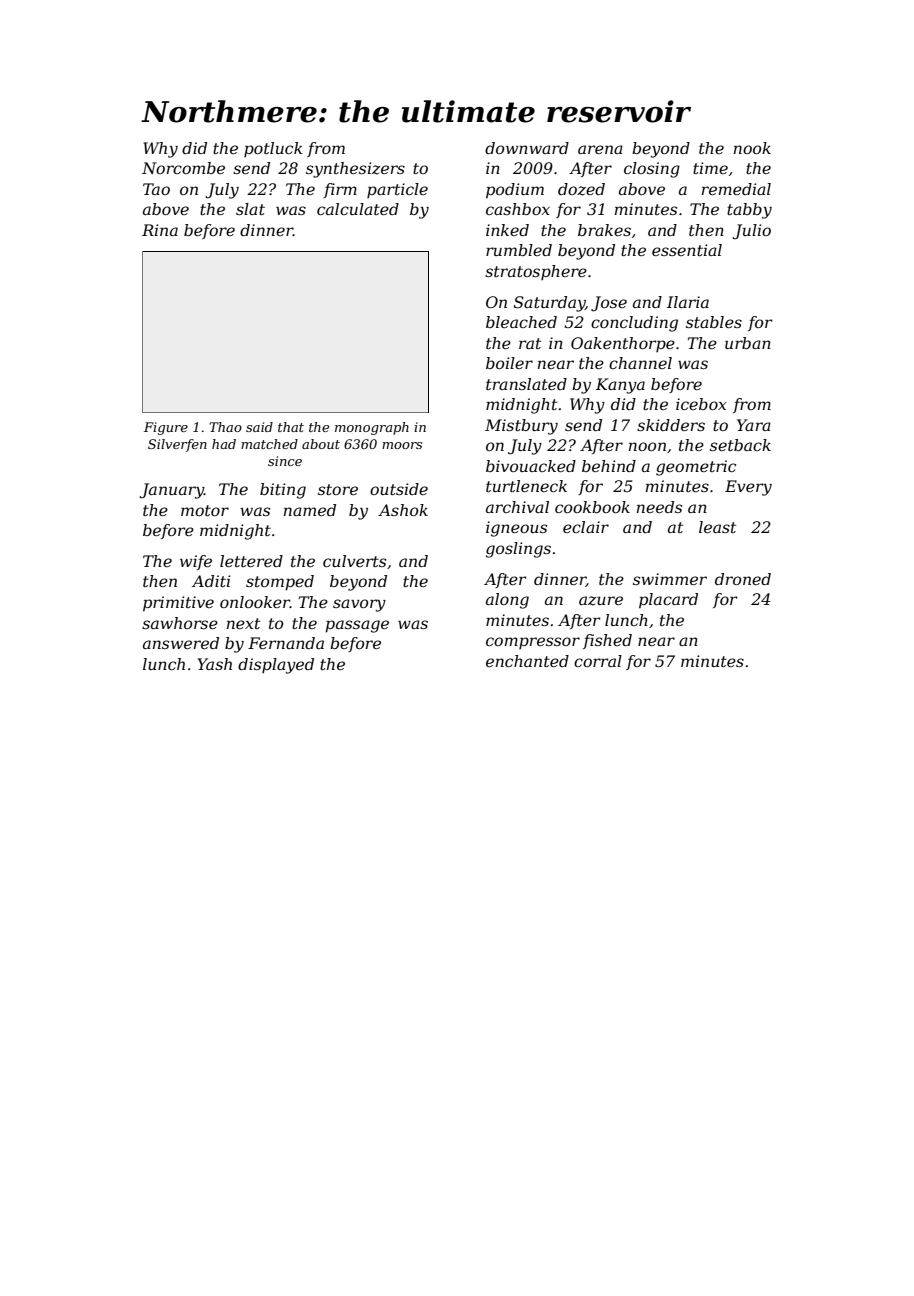  I want to click on Rina, so click(160, 230).
